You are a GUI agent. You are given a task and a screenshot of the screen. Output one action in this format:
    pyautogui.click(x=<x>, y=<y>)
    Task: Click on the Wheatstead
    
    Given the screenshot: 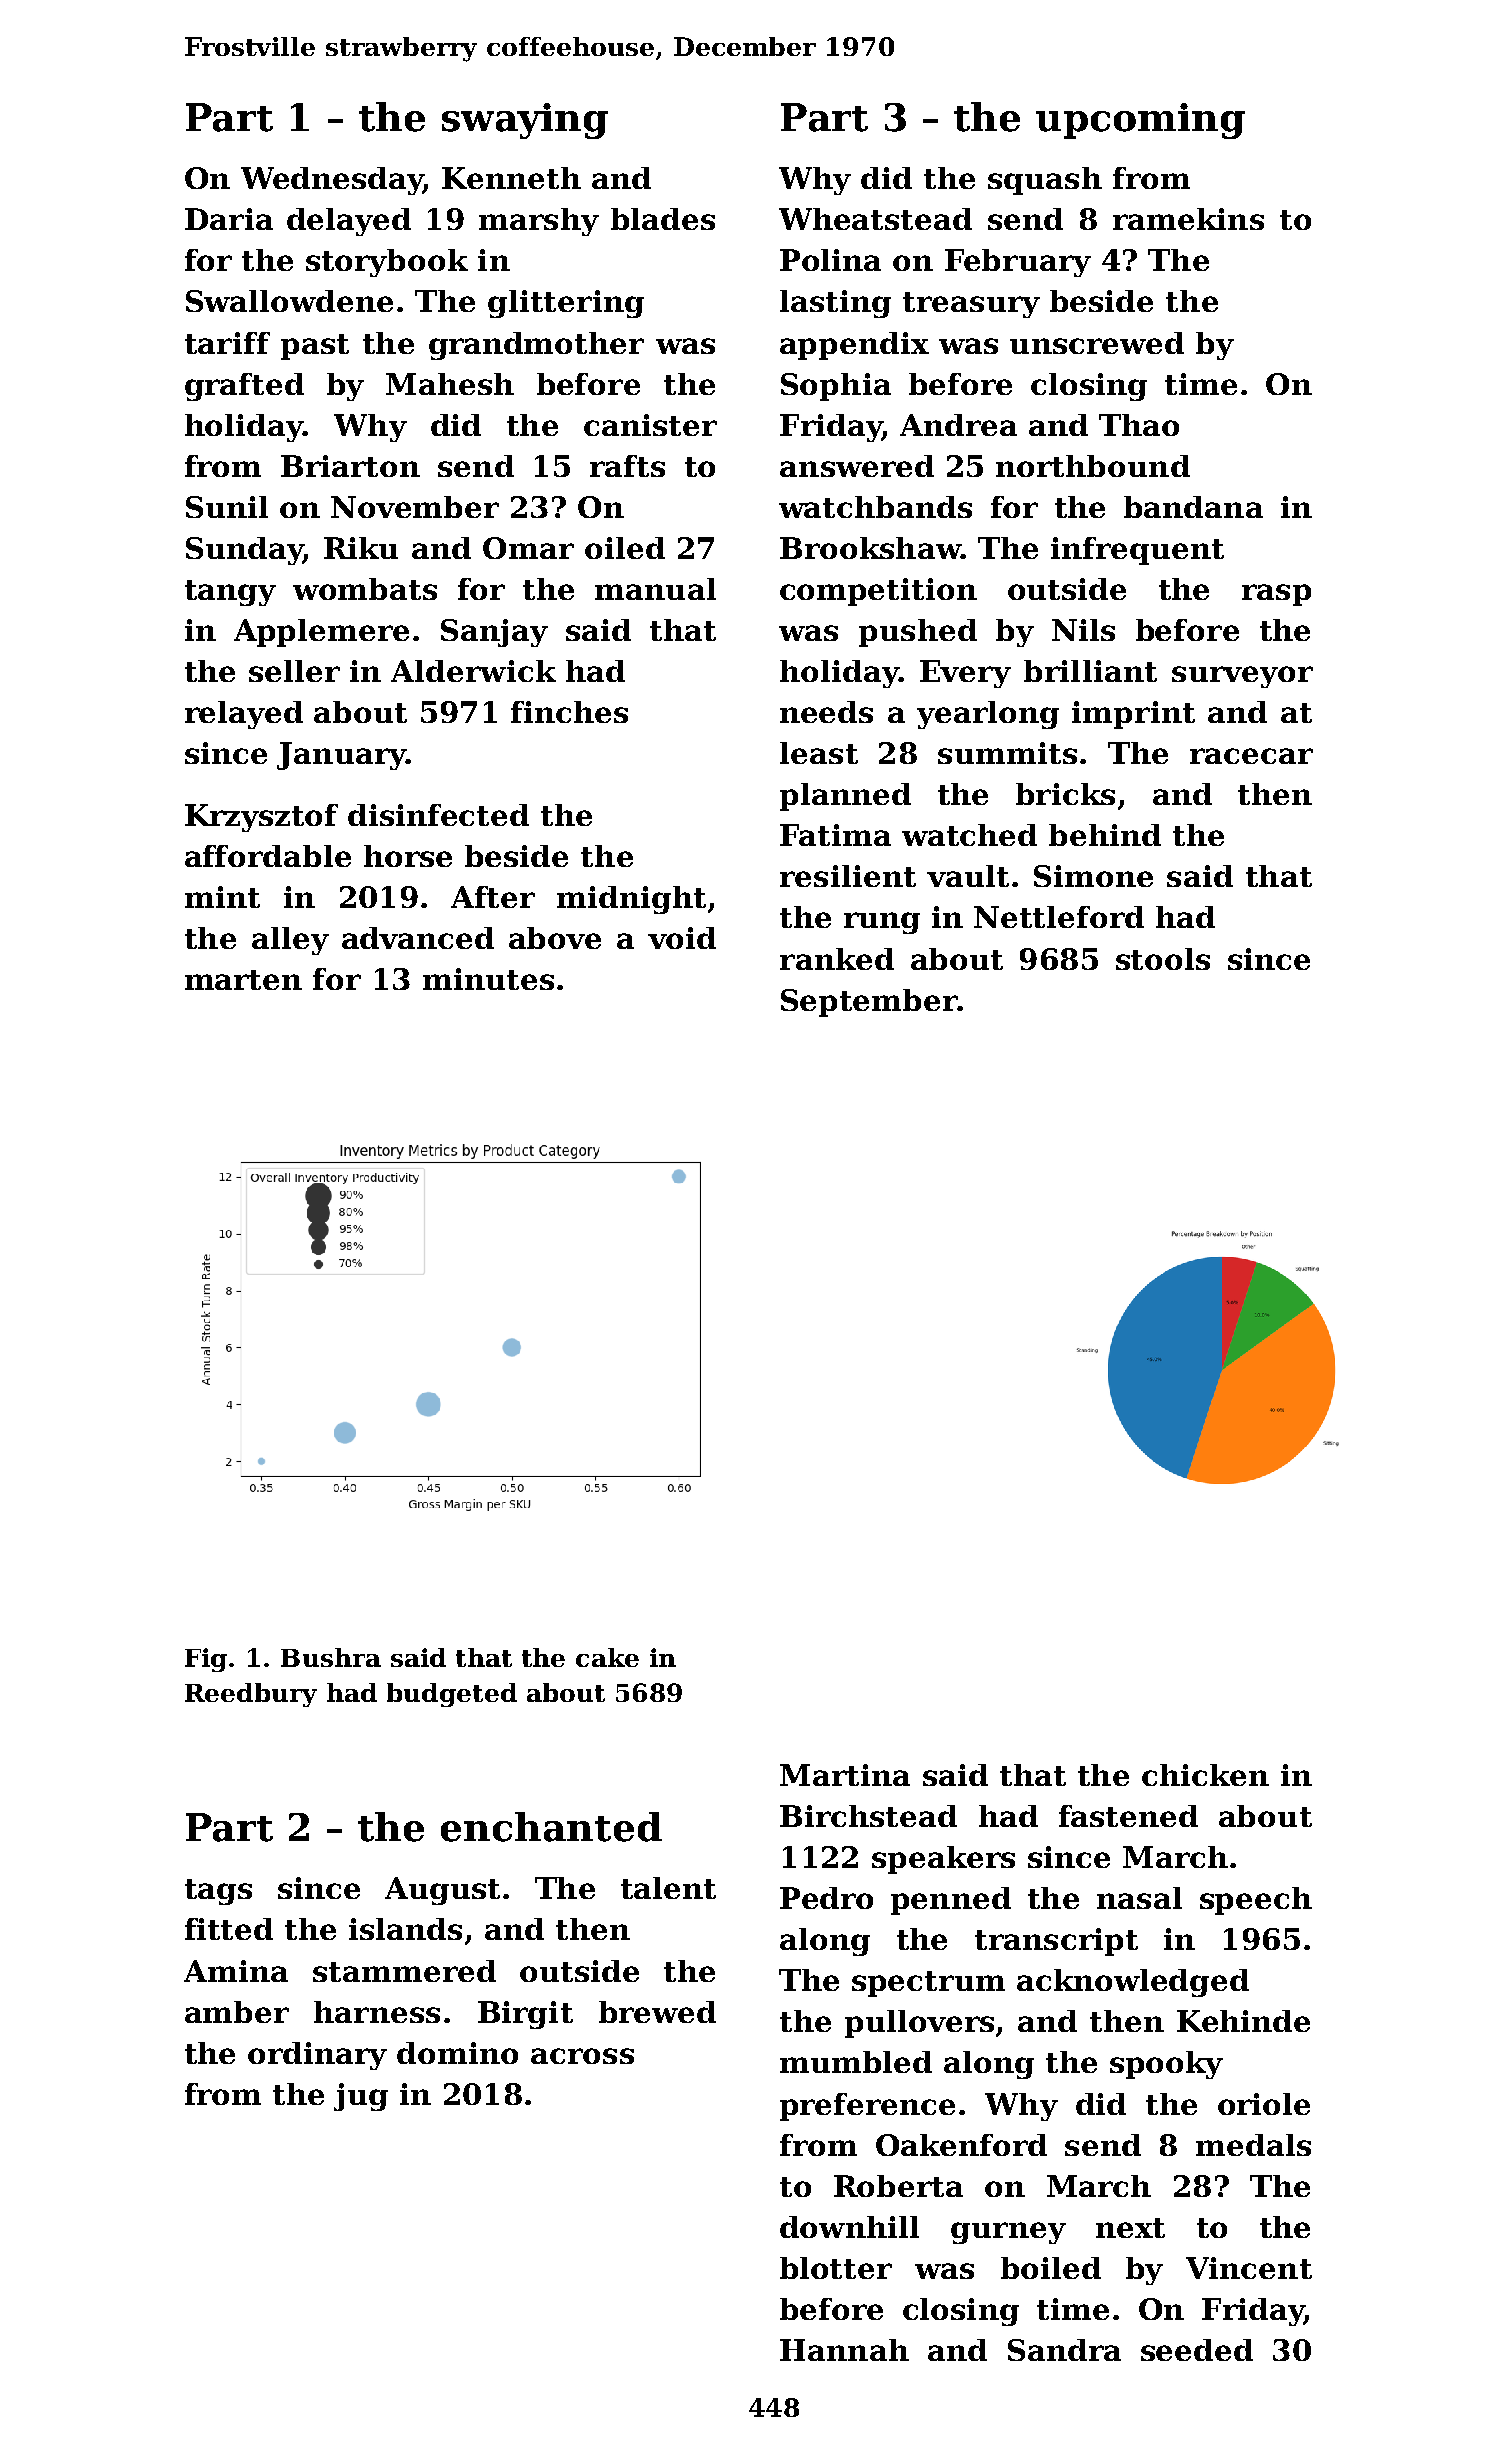 What is the action you would take?
    pyautogui.click(x=875, y=219)
